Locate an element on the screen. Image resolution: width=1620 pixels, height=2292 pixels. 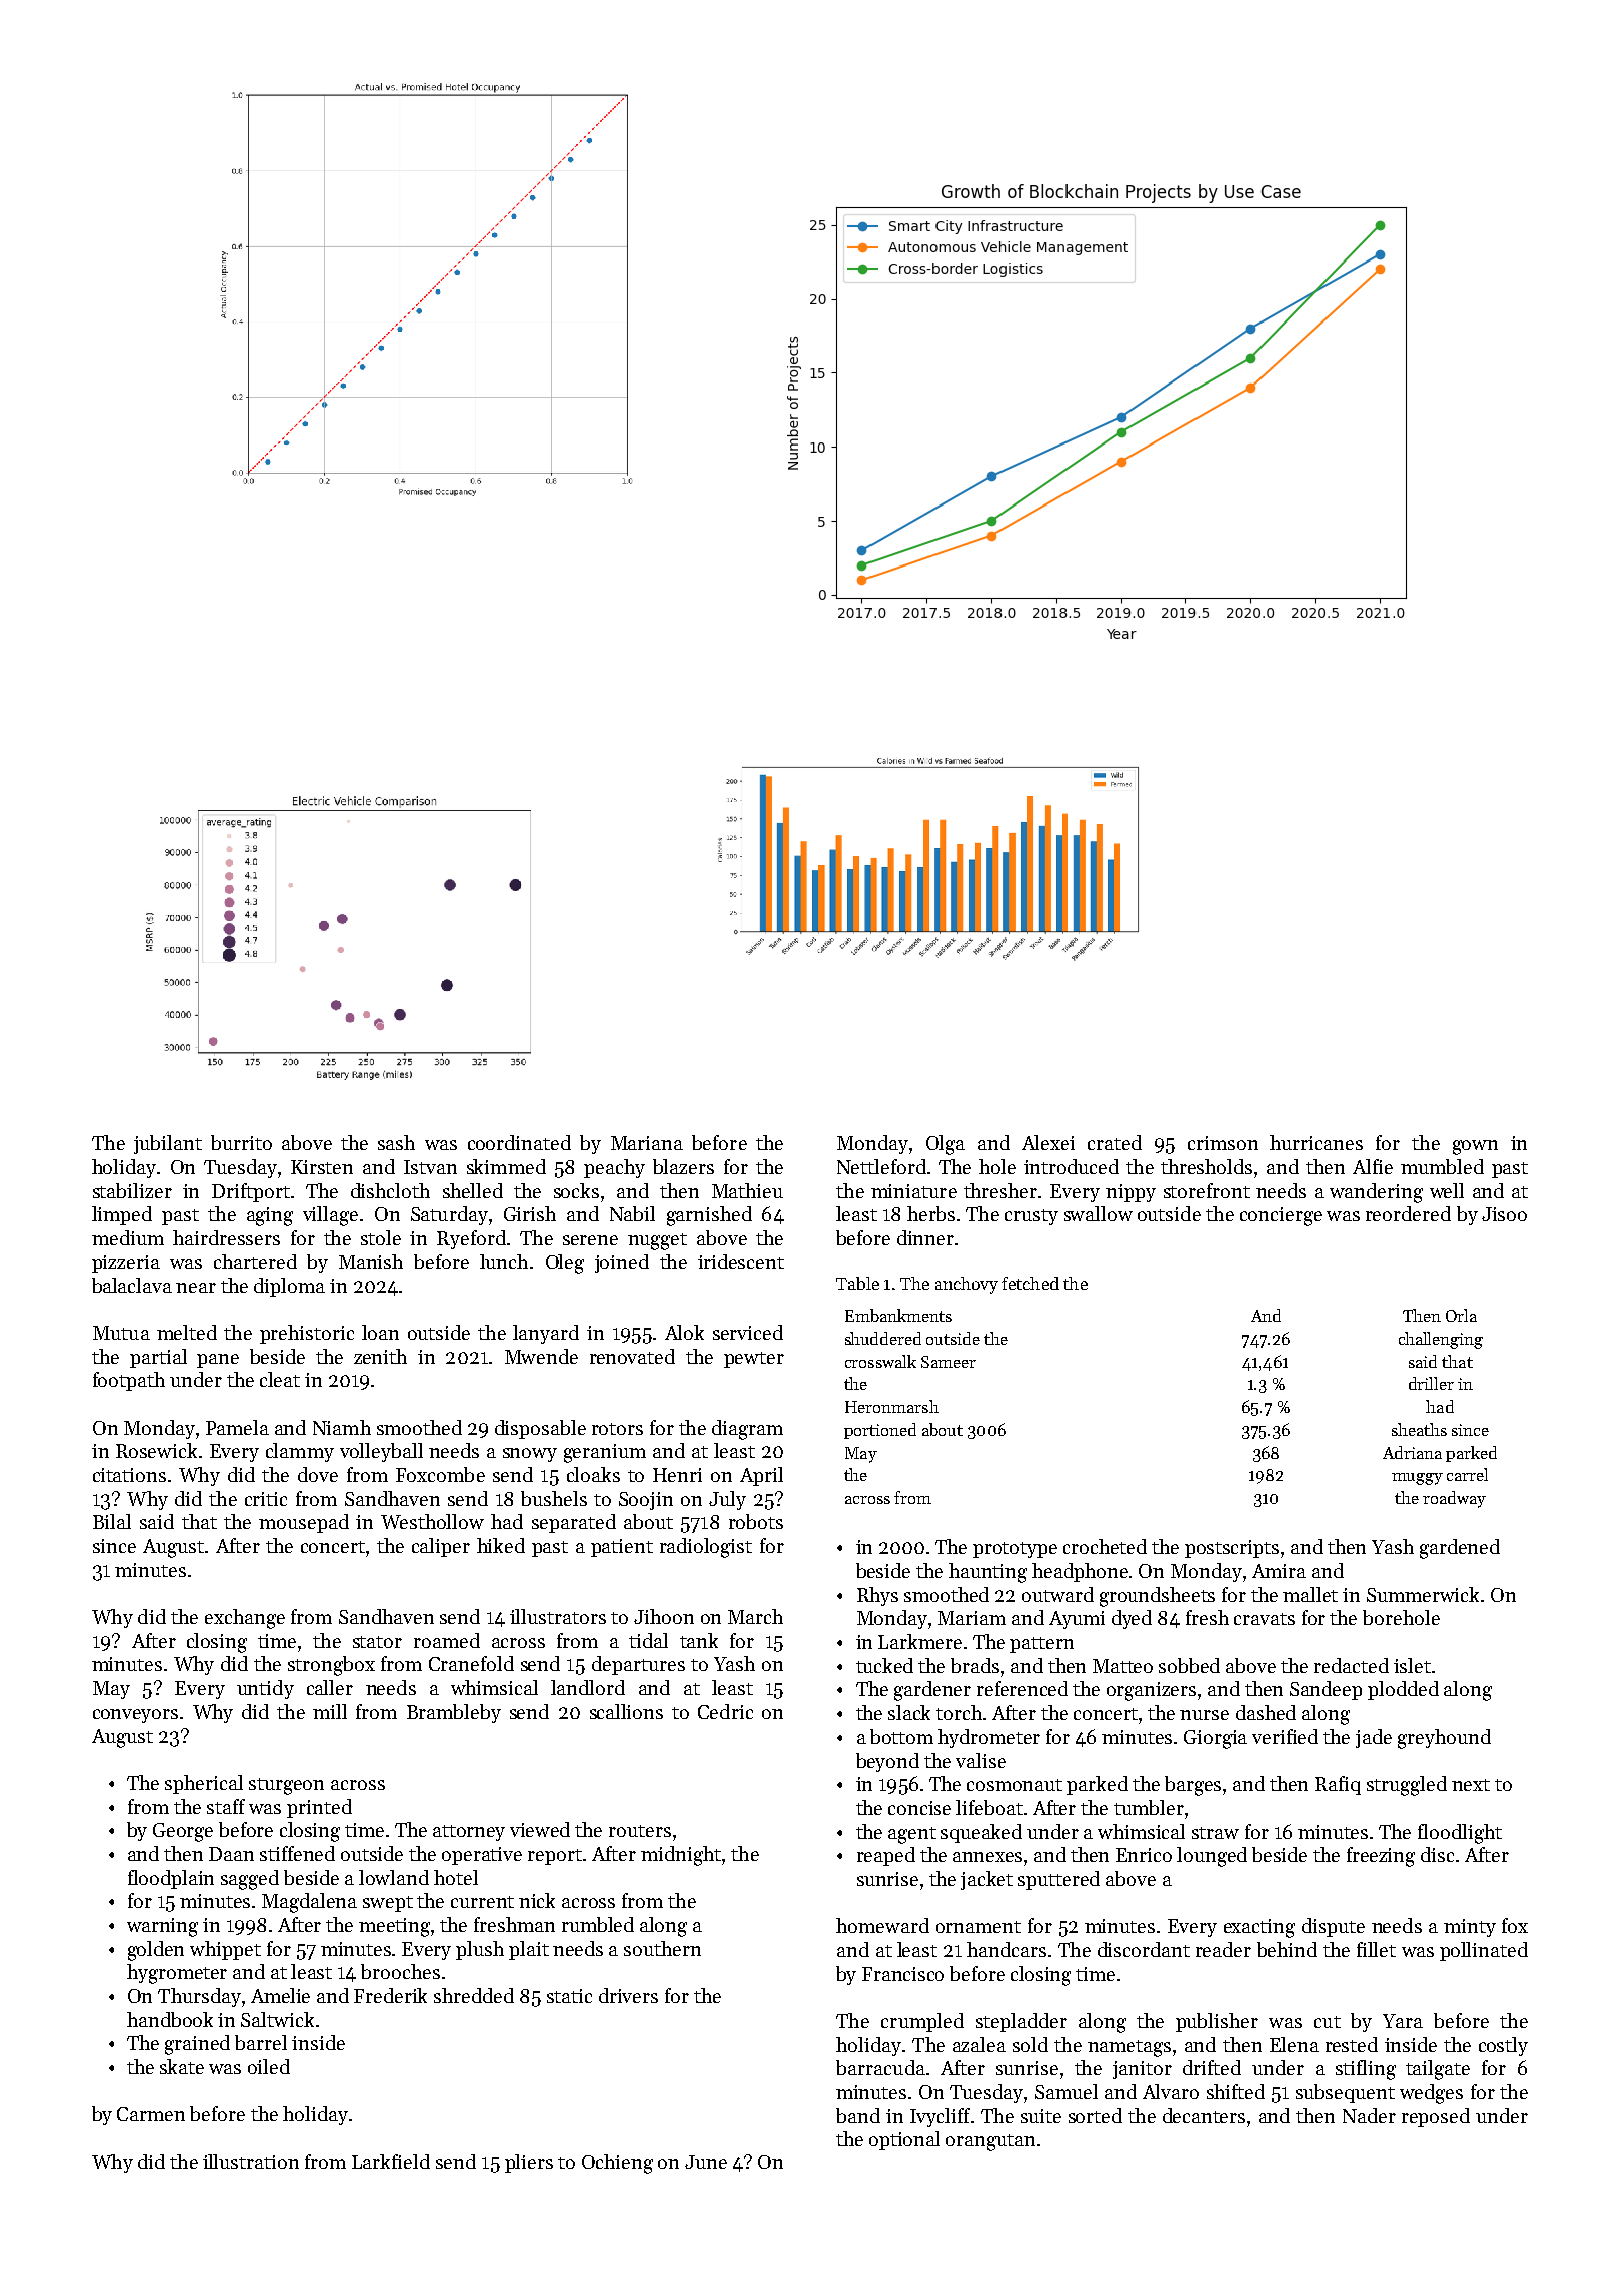
Foxcombe is located at coordinates (440, 1474).
